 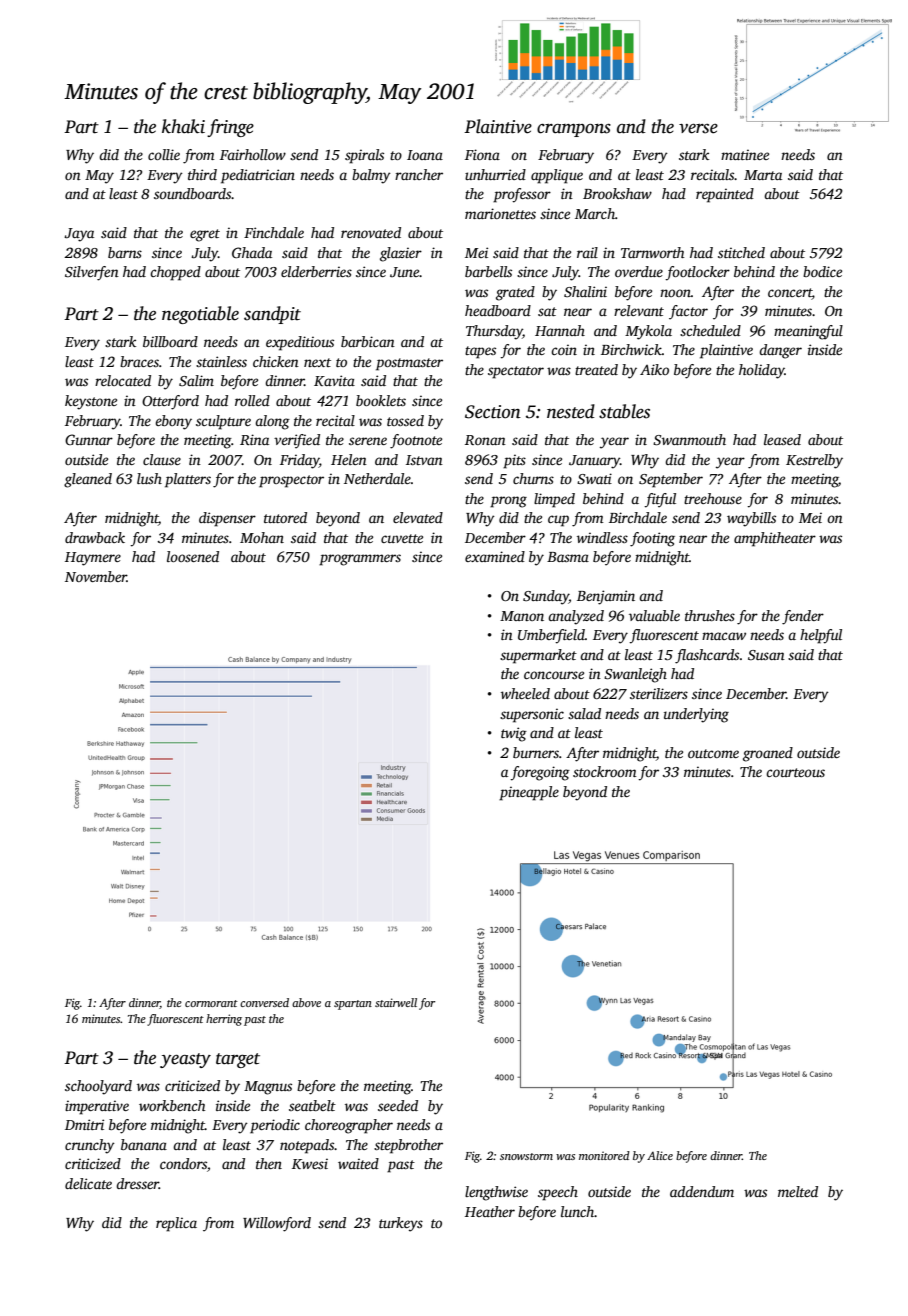 What do you see at coordinates (193, 556) in the screenshot?
I see `loosened` at bounding box center [193, 556].
